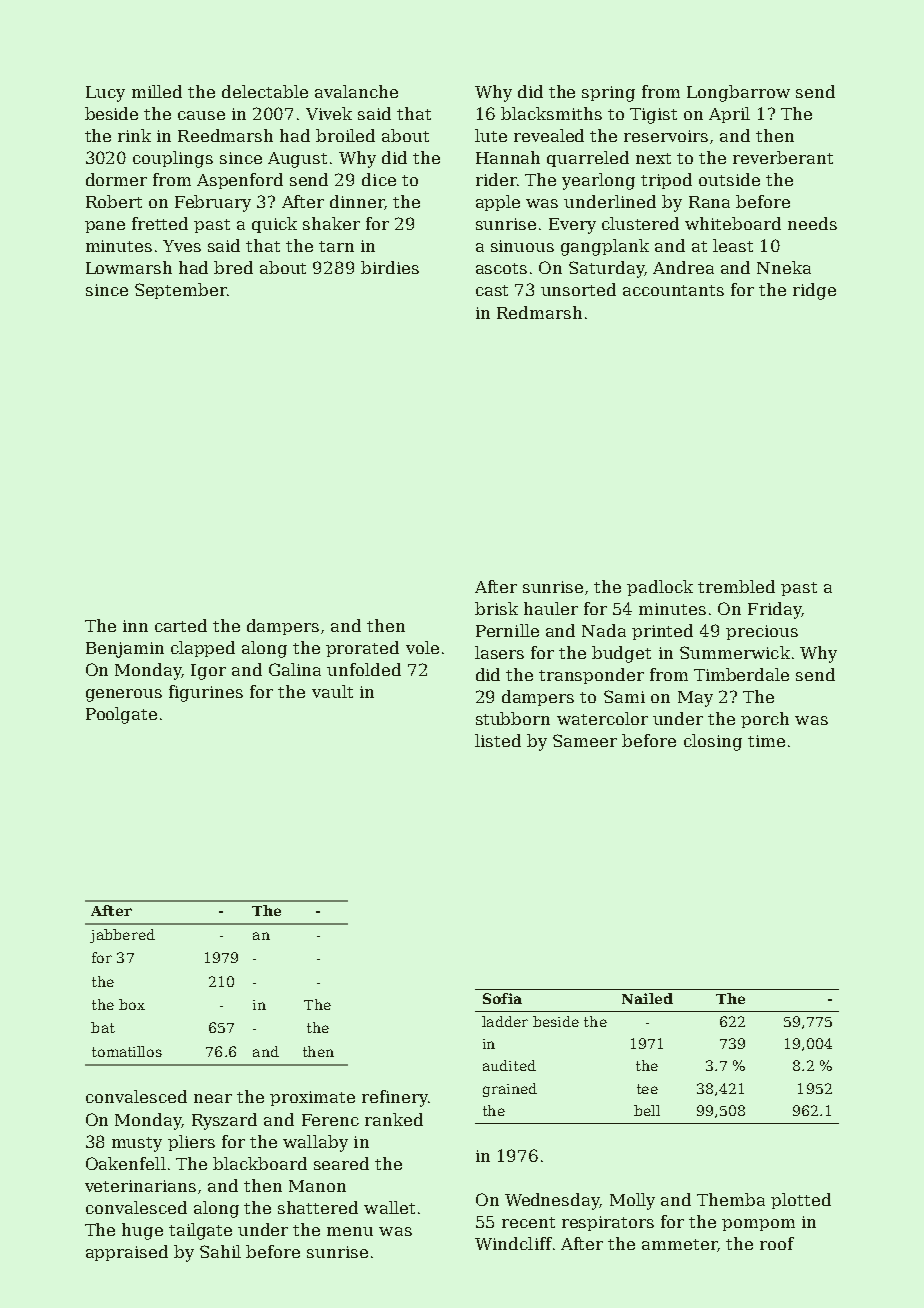  I want to click on milled, so click(157, 91).
